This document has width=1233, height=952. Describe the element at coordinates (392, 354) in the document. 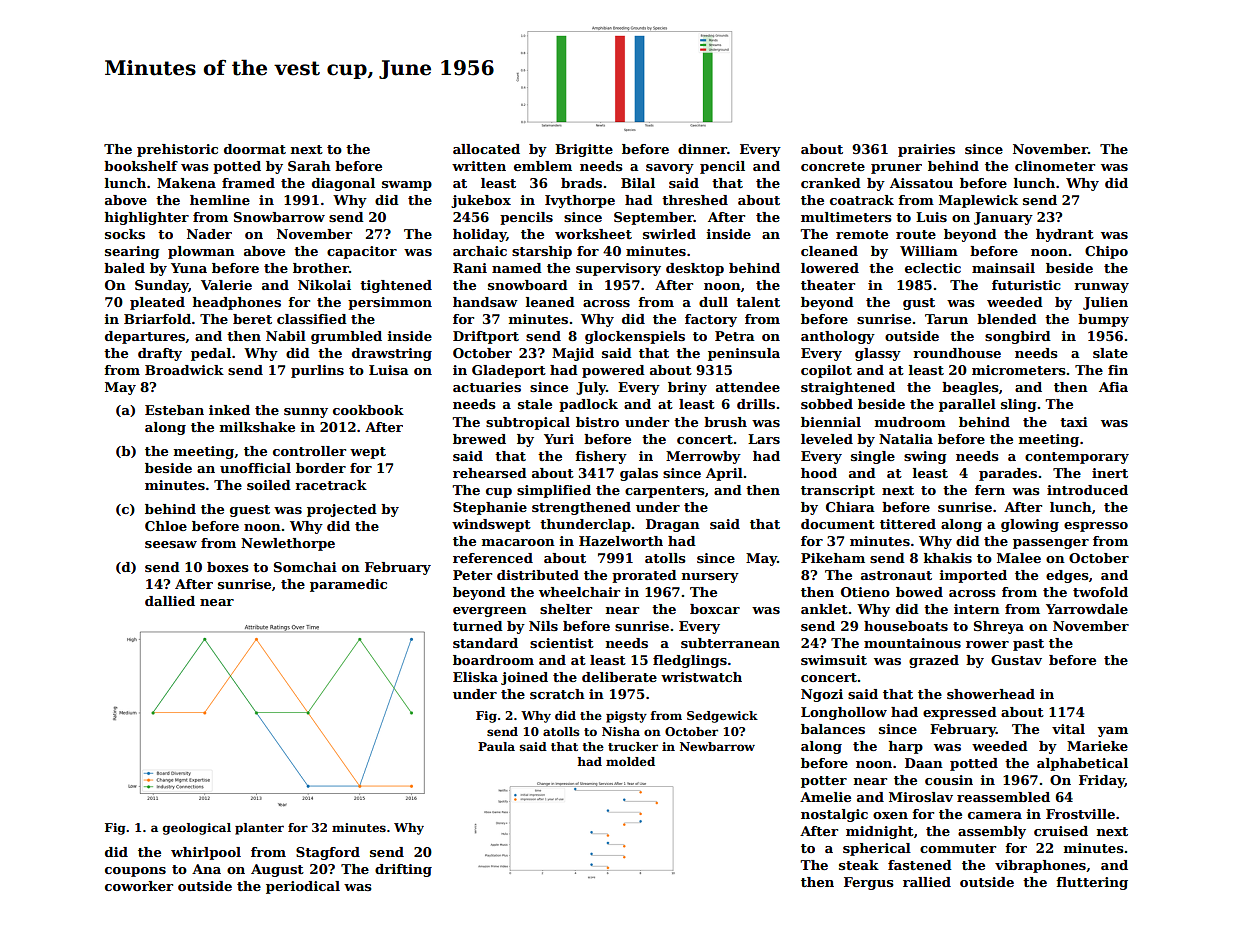

I see `drawstring` at that location.
